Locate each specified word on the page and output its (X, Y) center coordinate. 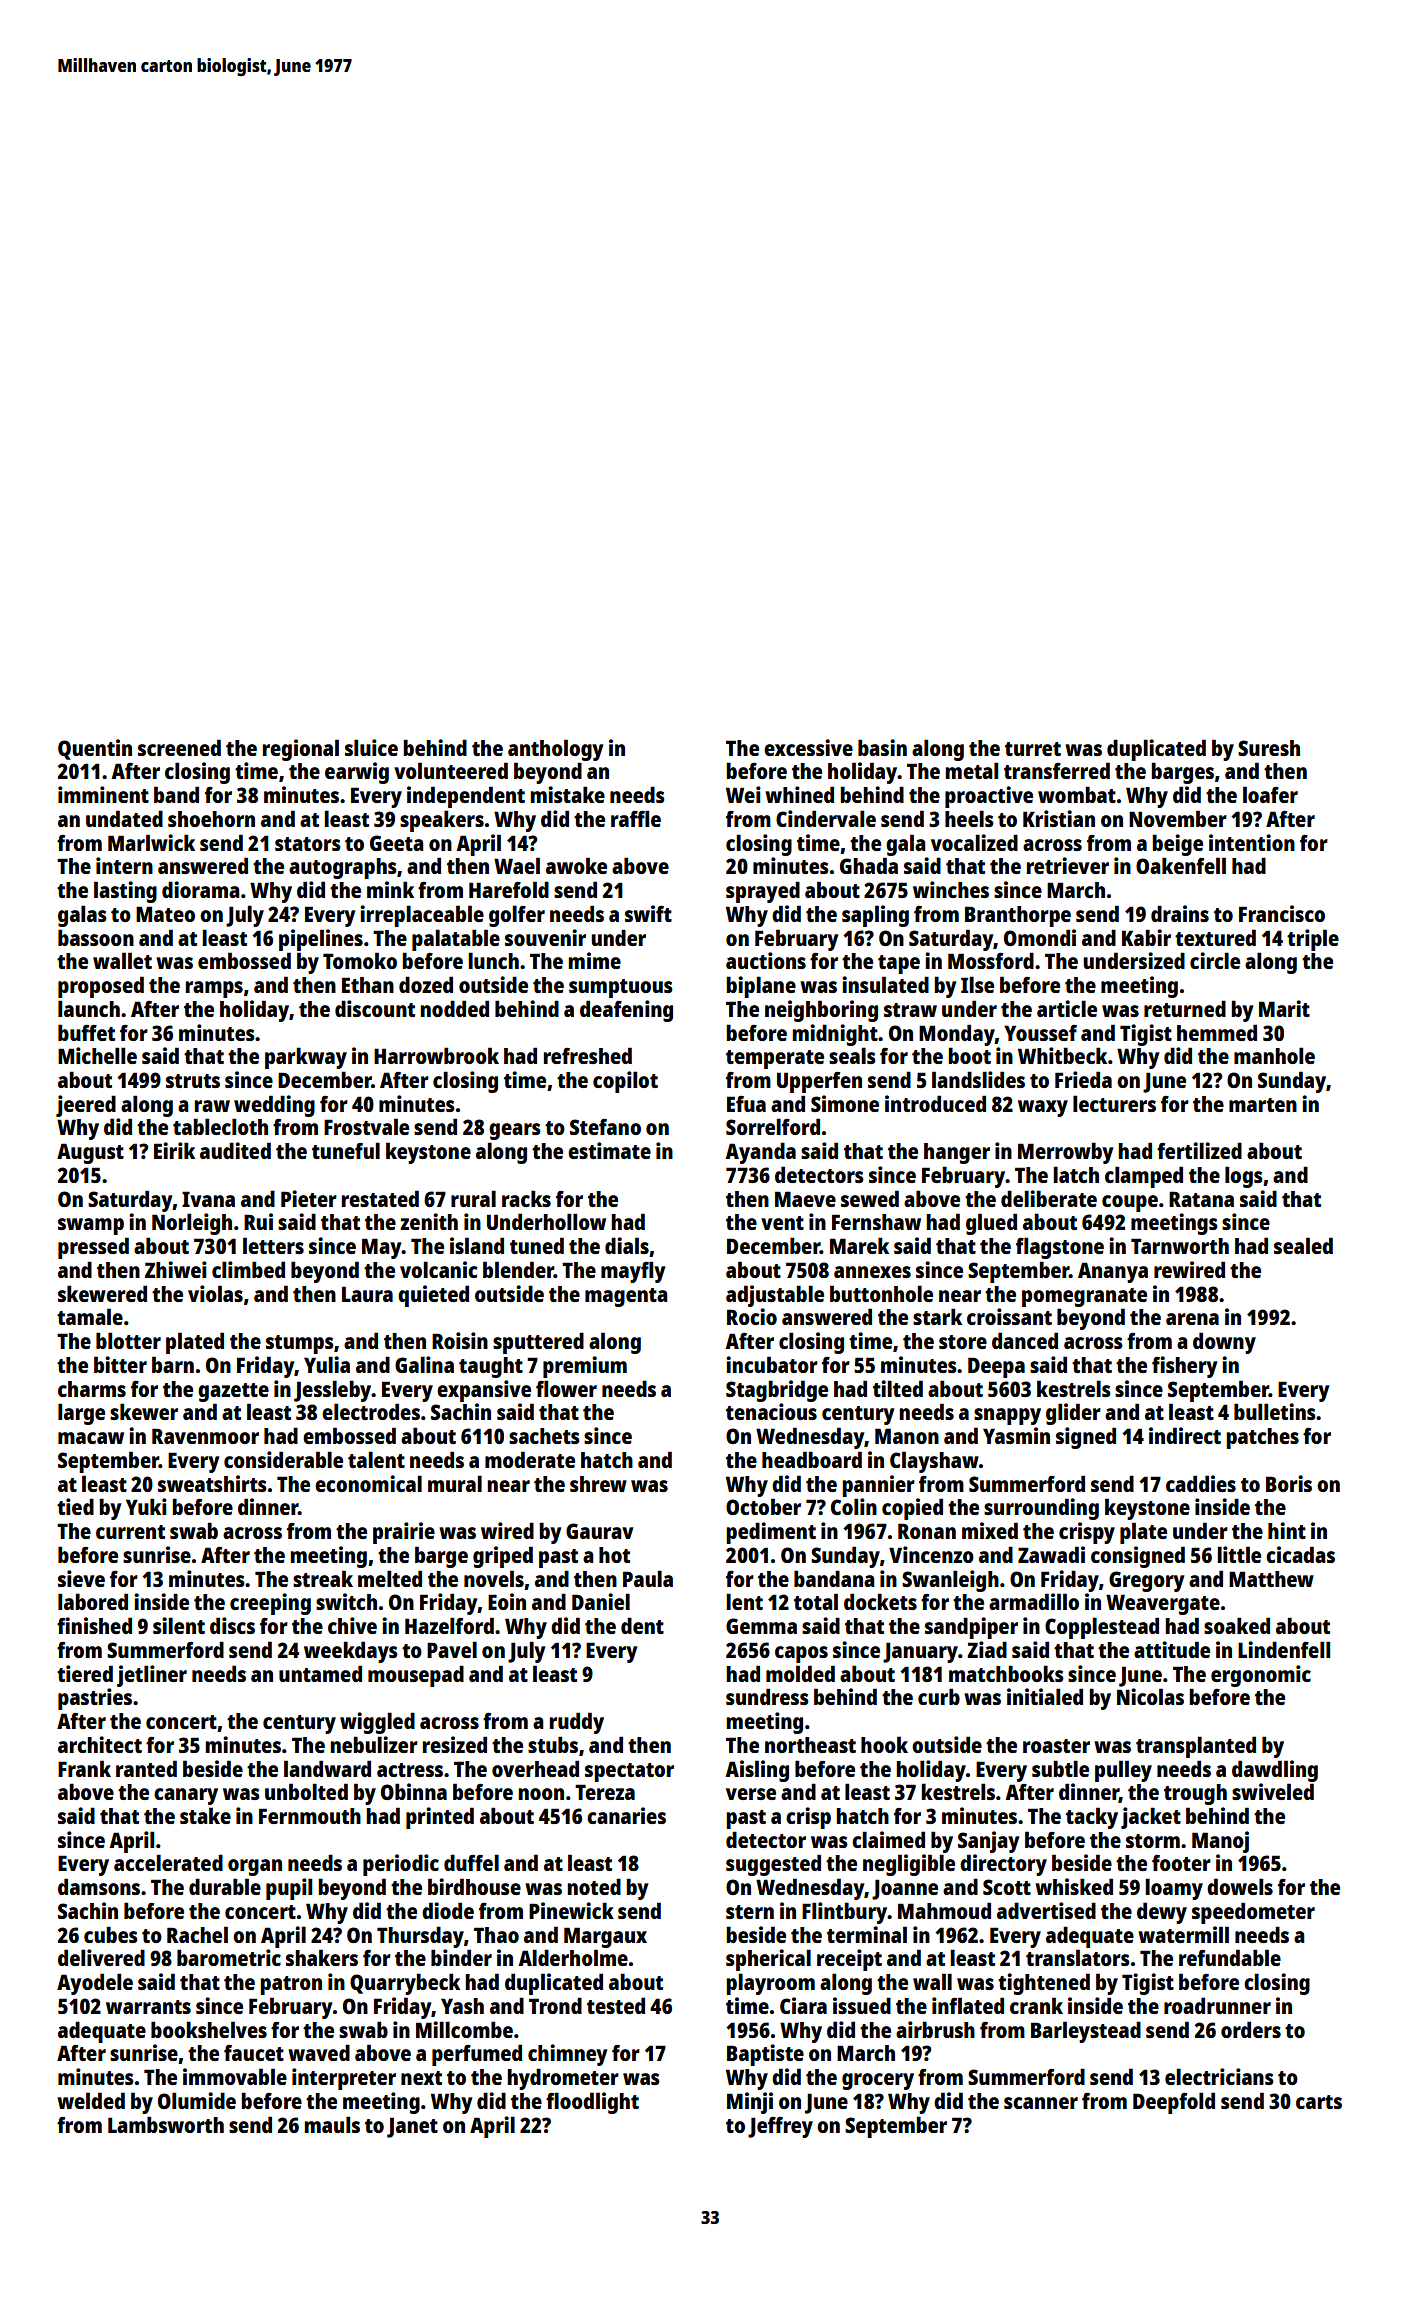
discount (375, 1008)
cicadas (1300, 1554)
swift (648, 913)
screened (179, 747)
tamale (90, 1316)
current (130, 1532)
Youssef (1040, 1033)
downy (1224, 1343)
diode (448, 1910)
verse (751, 1794)
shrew (598, 1484)
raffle (636, 818)
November (1178, 818)
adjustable (775, 1296)
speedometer (1253, 1913)
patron (291, 1985)
